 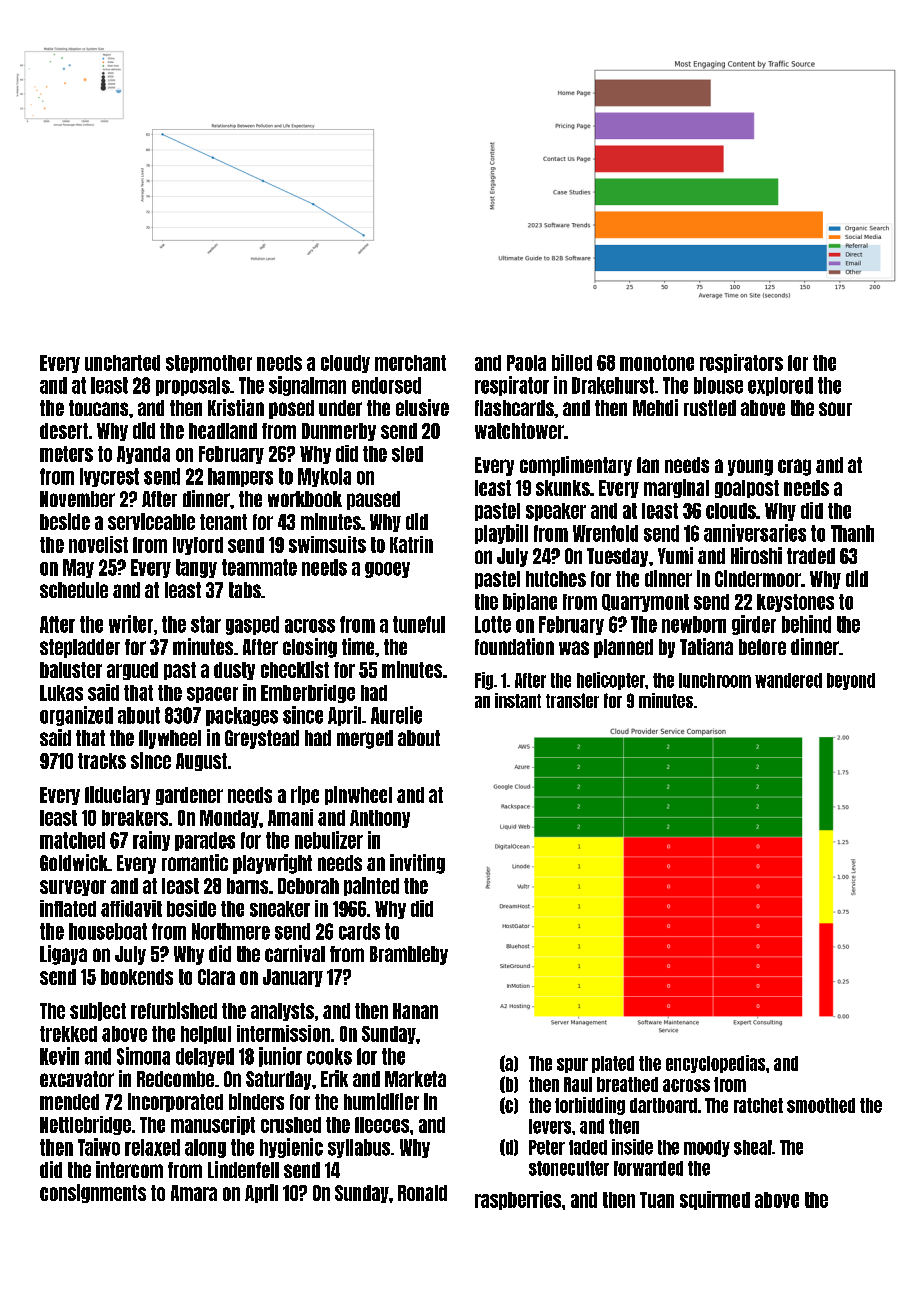 What do you see at coordinates (519, 431) in the screenshot?
I see `watchtower` at bounding box center [519, 431].
